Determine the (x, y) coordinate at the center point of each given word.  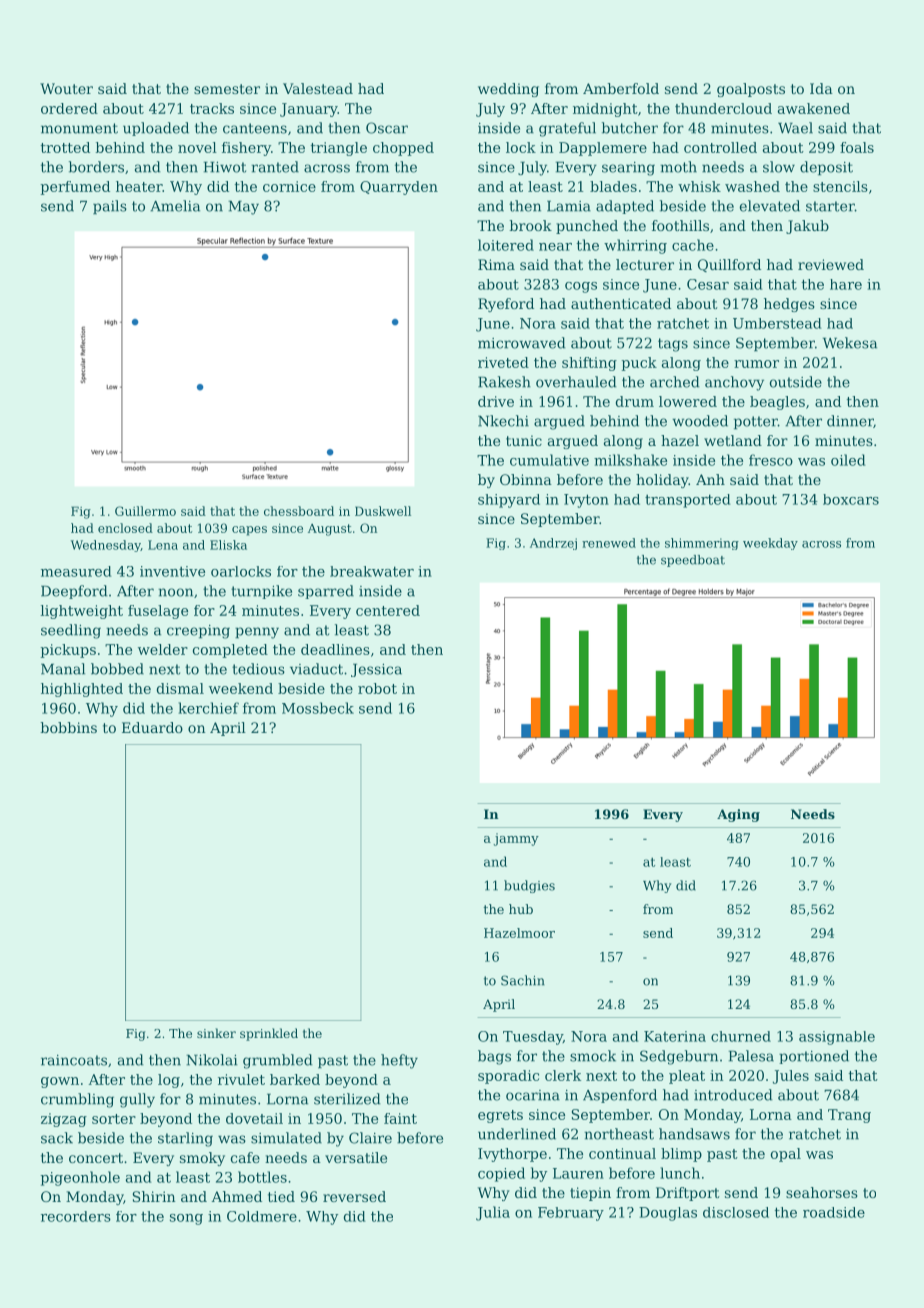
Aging (738, 815)
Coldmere (262, 1216)
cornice (289, 186)
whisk (699, 186)
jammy (516, 839)
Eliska (228, 545)
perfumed (75, 188)
